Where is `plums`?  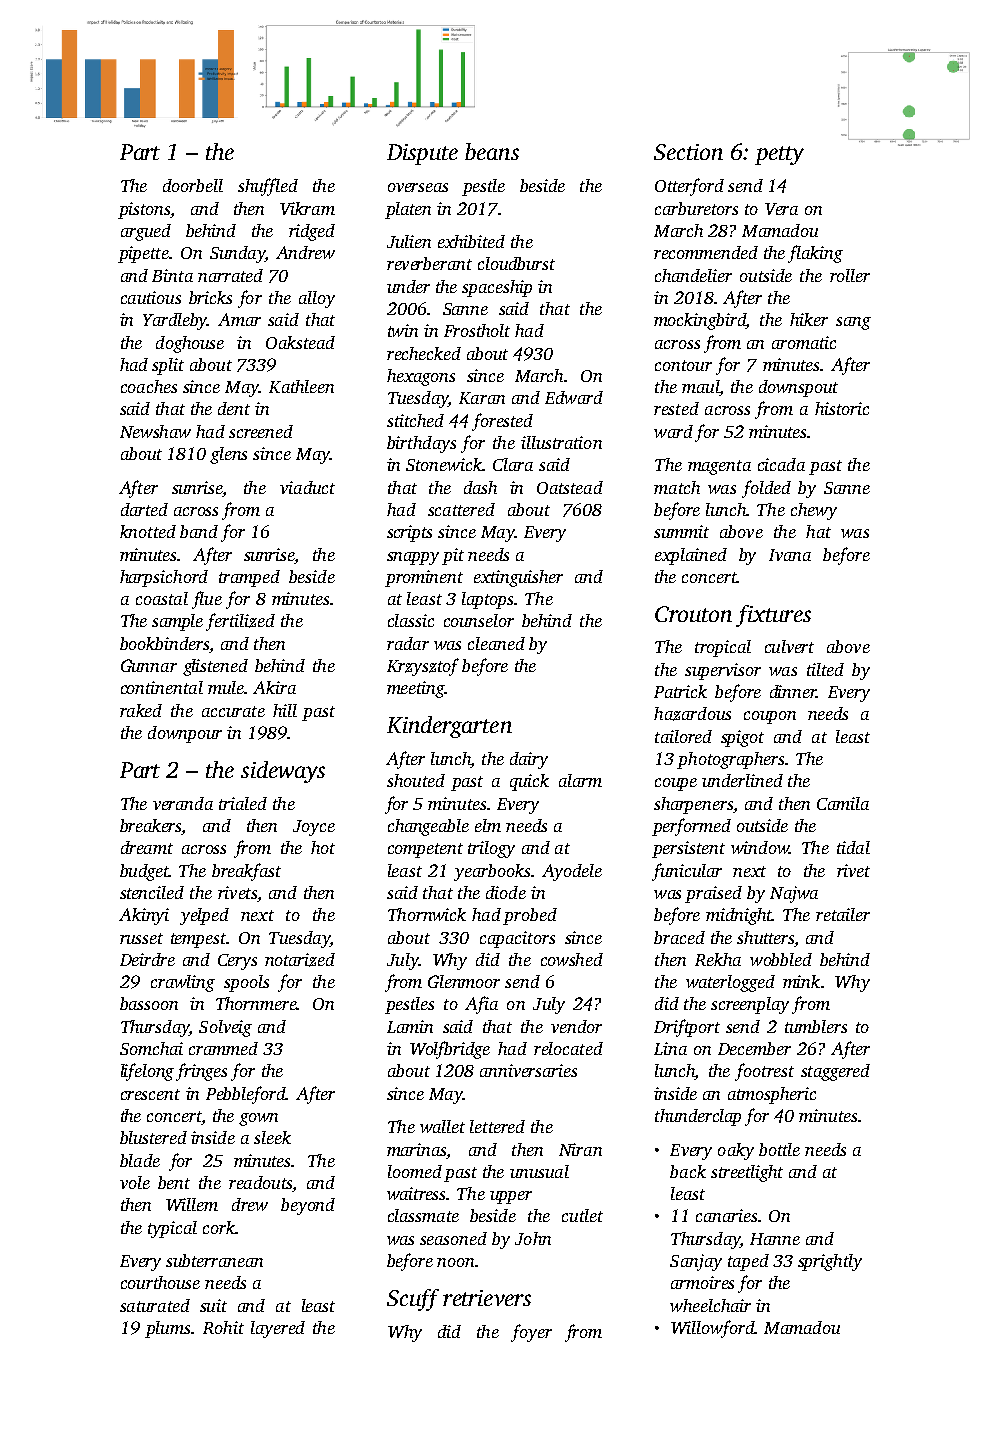
plums is located at coordinates (167, 1329).
